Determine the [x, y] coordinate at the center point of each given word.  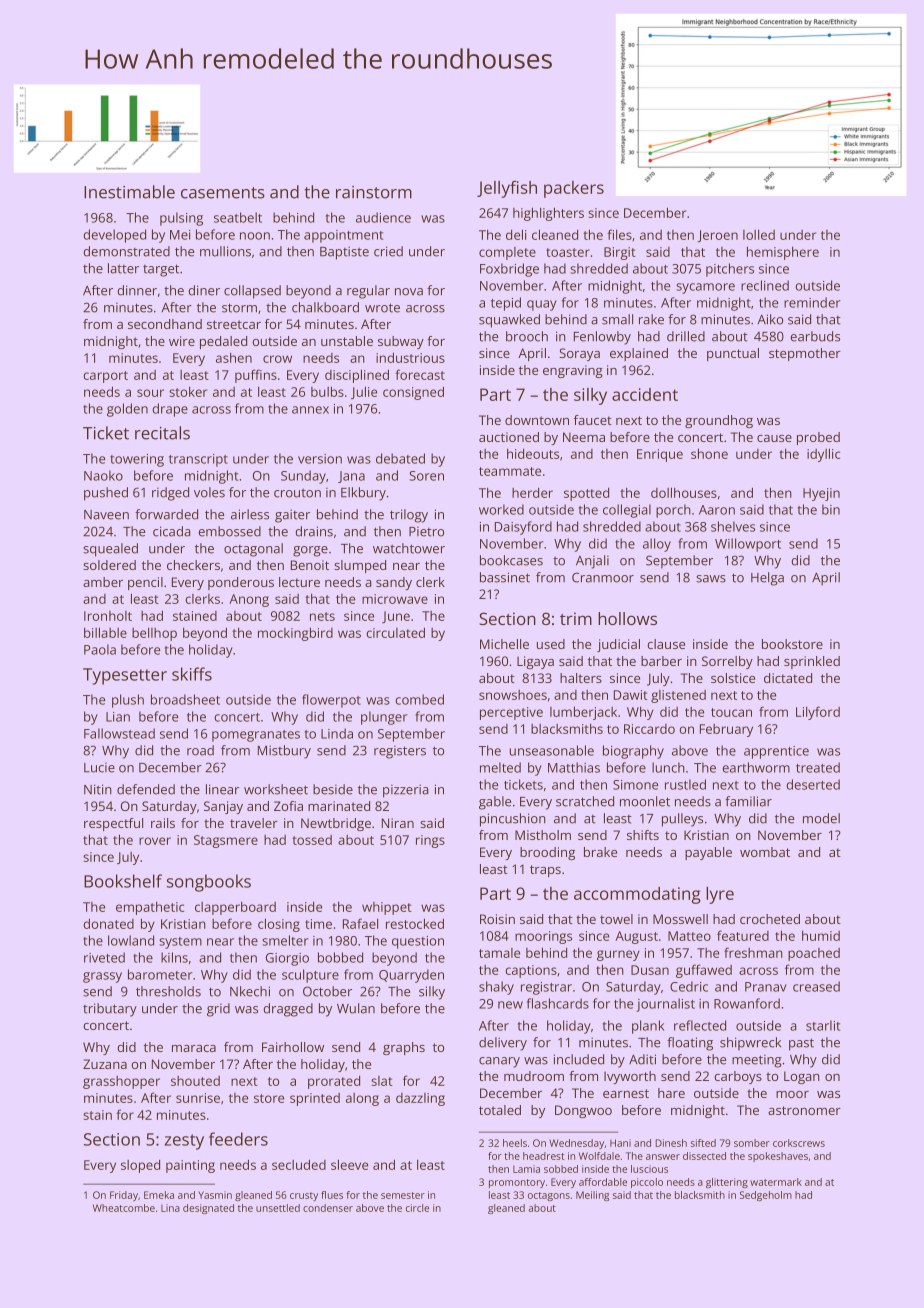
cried [388, 251]
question [418, 942]
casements [223, 193]
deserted [813, 784]
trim [576, 618]
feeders [238, 1139]
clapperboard [235, 908]
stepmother [805, 354]
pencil [145, 583]
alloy [657, 545]
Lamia [526, 1169]
